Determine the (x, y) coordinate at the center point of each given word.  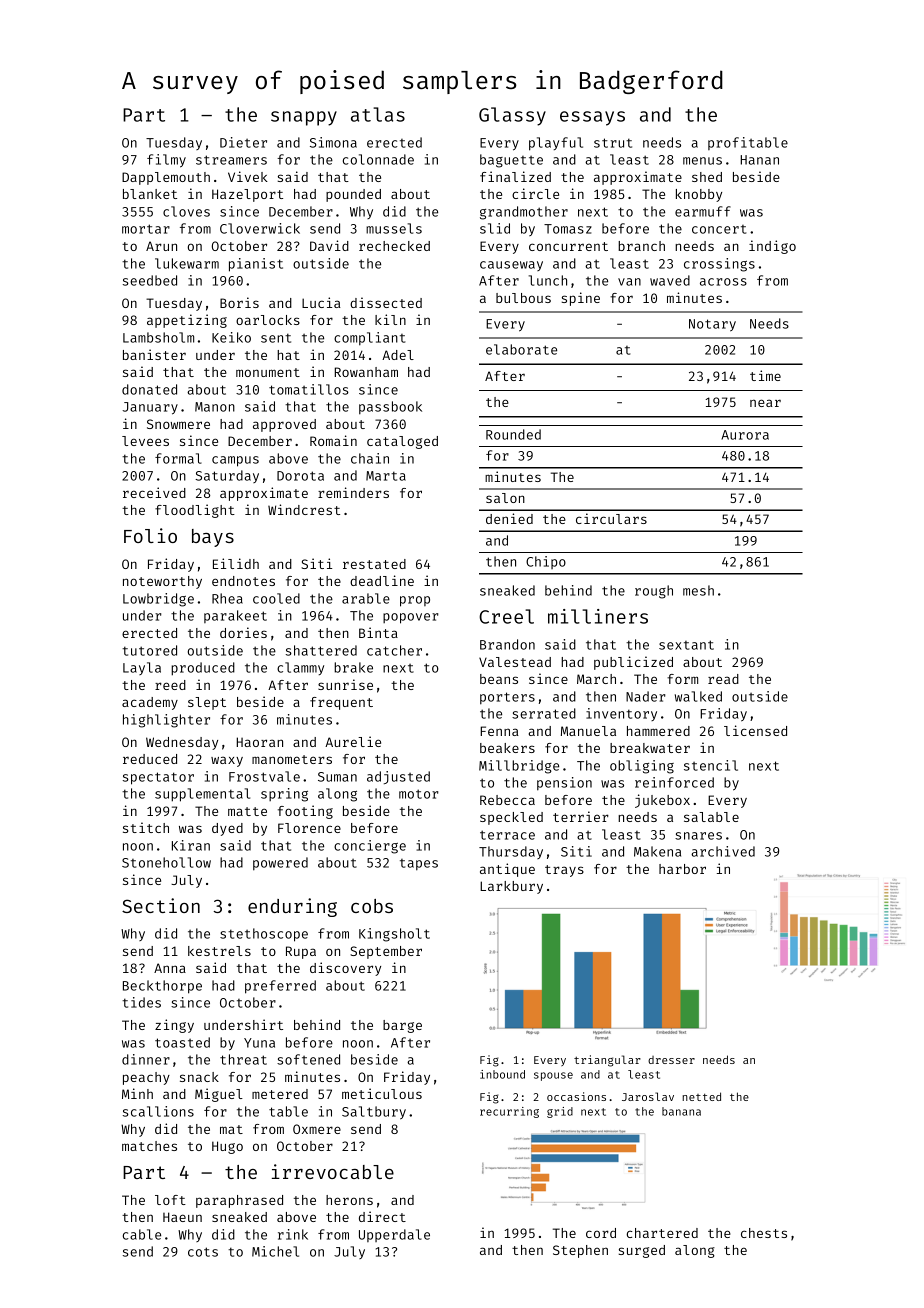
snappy (304, 118)
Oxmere (317, 1129)
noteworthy (162, 582)
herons (349, 1200)
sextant (686, 645)
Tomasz (568, 229)
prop (415, 601)
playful (556, 144)
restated (374, 564)
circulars (611, 518)
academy (150, 703)
